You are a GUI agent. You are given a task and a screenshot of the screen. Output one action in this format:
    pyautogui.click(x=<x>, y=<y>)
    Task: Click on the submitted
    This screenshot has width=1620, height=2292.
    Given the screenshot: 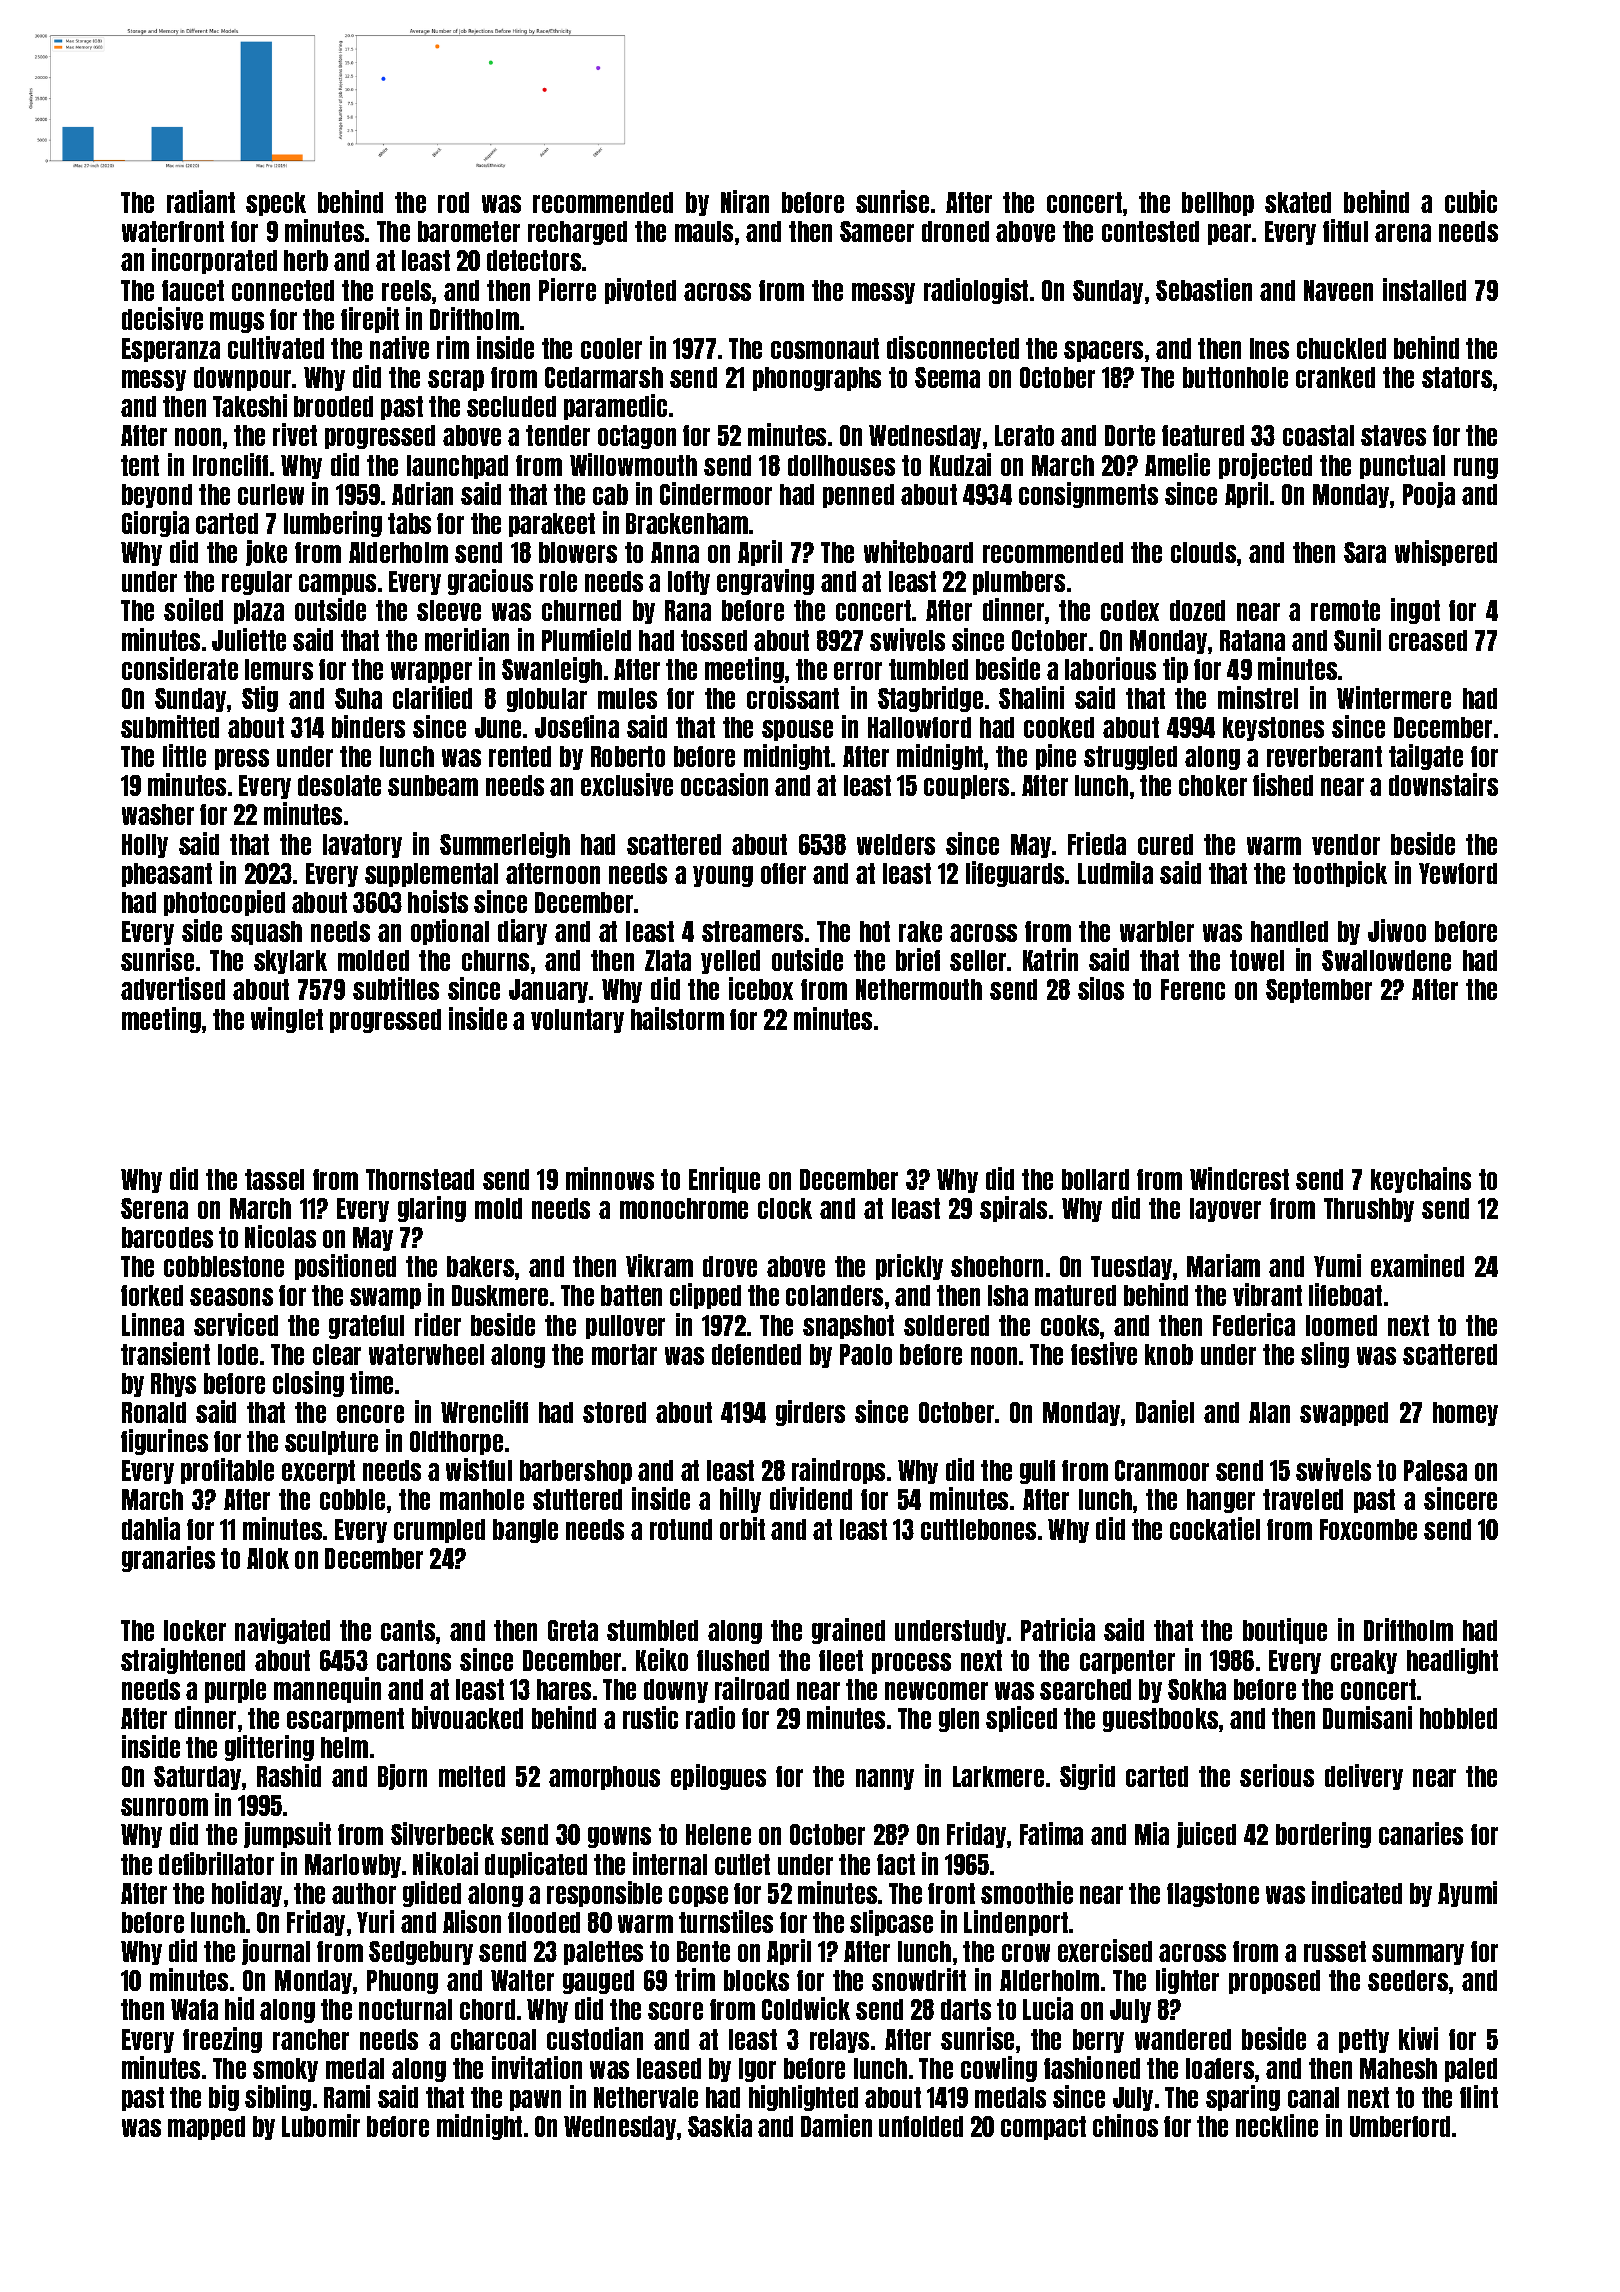 What is the action you would take?
    pyautogui.click(x=170, y=726)
